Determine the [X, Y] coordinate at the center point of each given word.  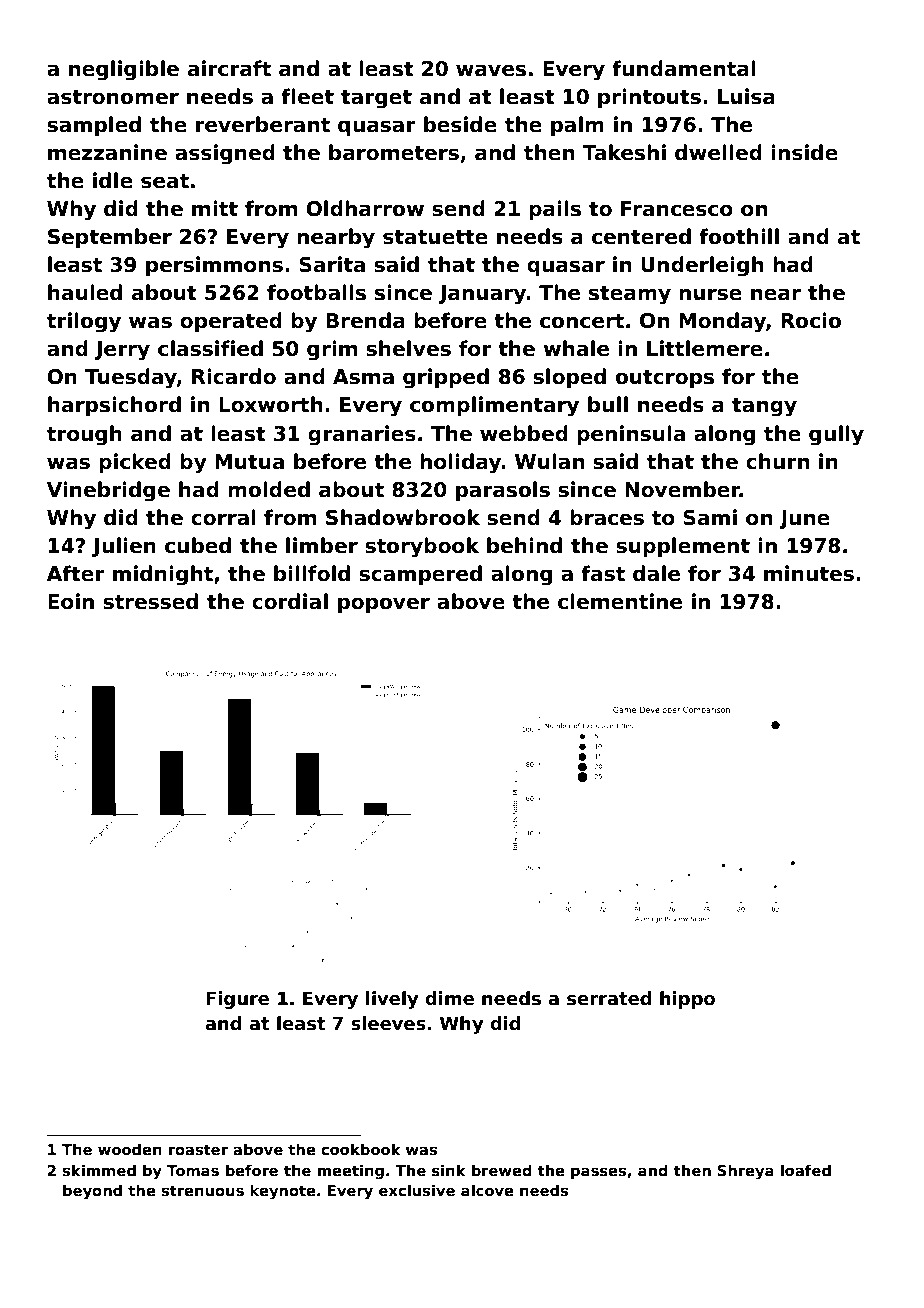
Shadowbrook [403, 517]
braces [607, 517]
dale [656, 573]
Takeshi [624, 152]
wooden [130, 1149]
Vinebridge [108, 491]
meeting [351, 1171]
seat [165, 181]
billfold [312, 573]
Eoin [71, 601]
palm [577, 126]
